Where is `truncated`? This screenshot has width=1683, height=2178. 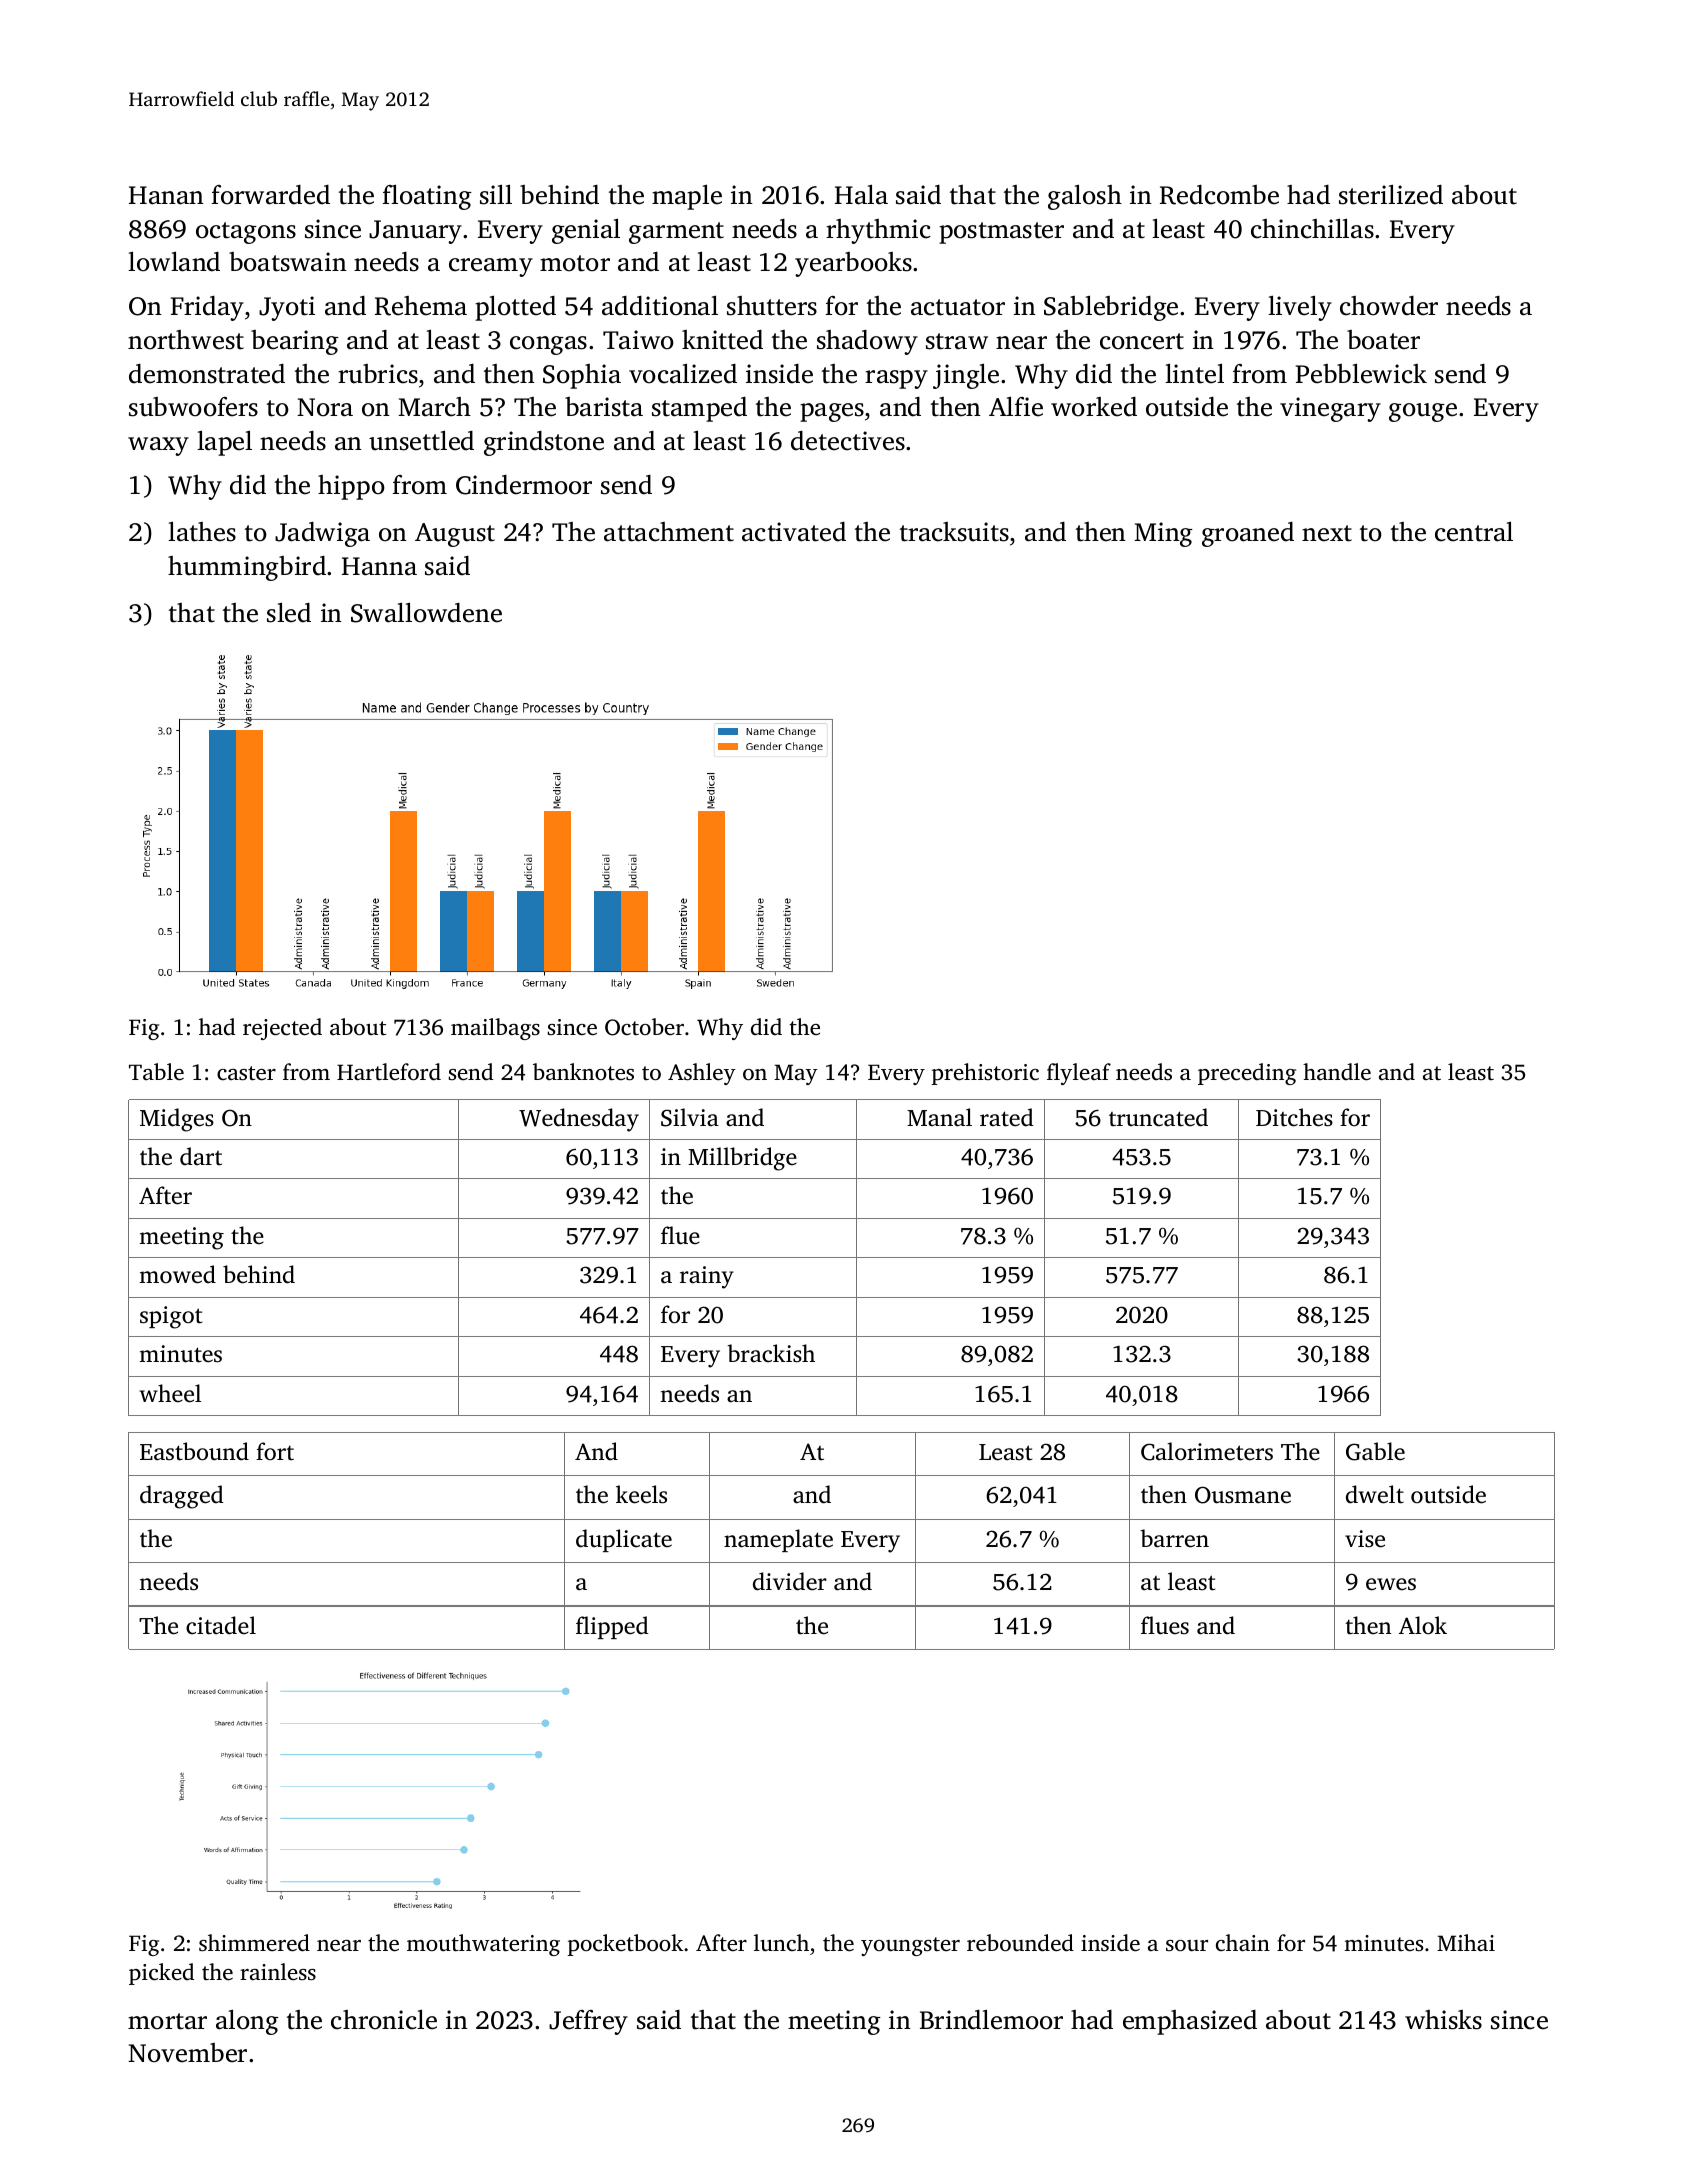
truncated is located at coordinates (1158, 1117).
